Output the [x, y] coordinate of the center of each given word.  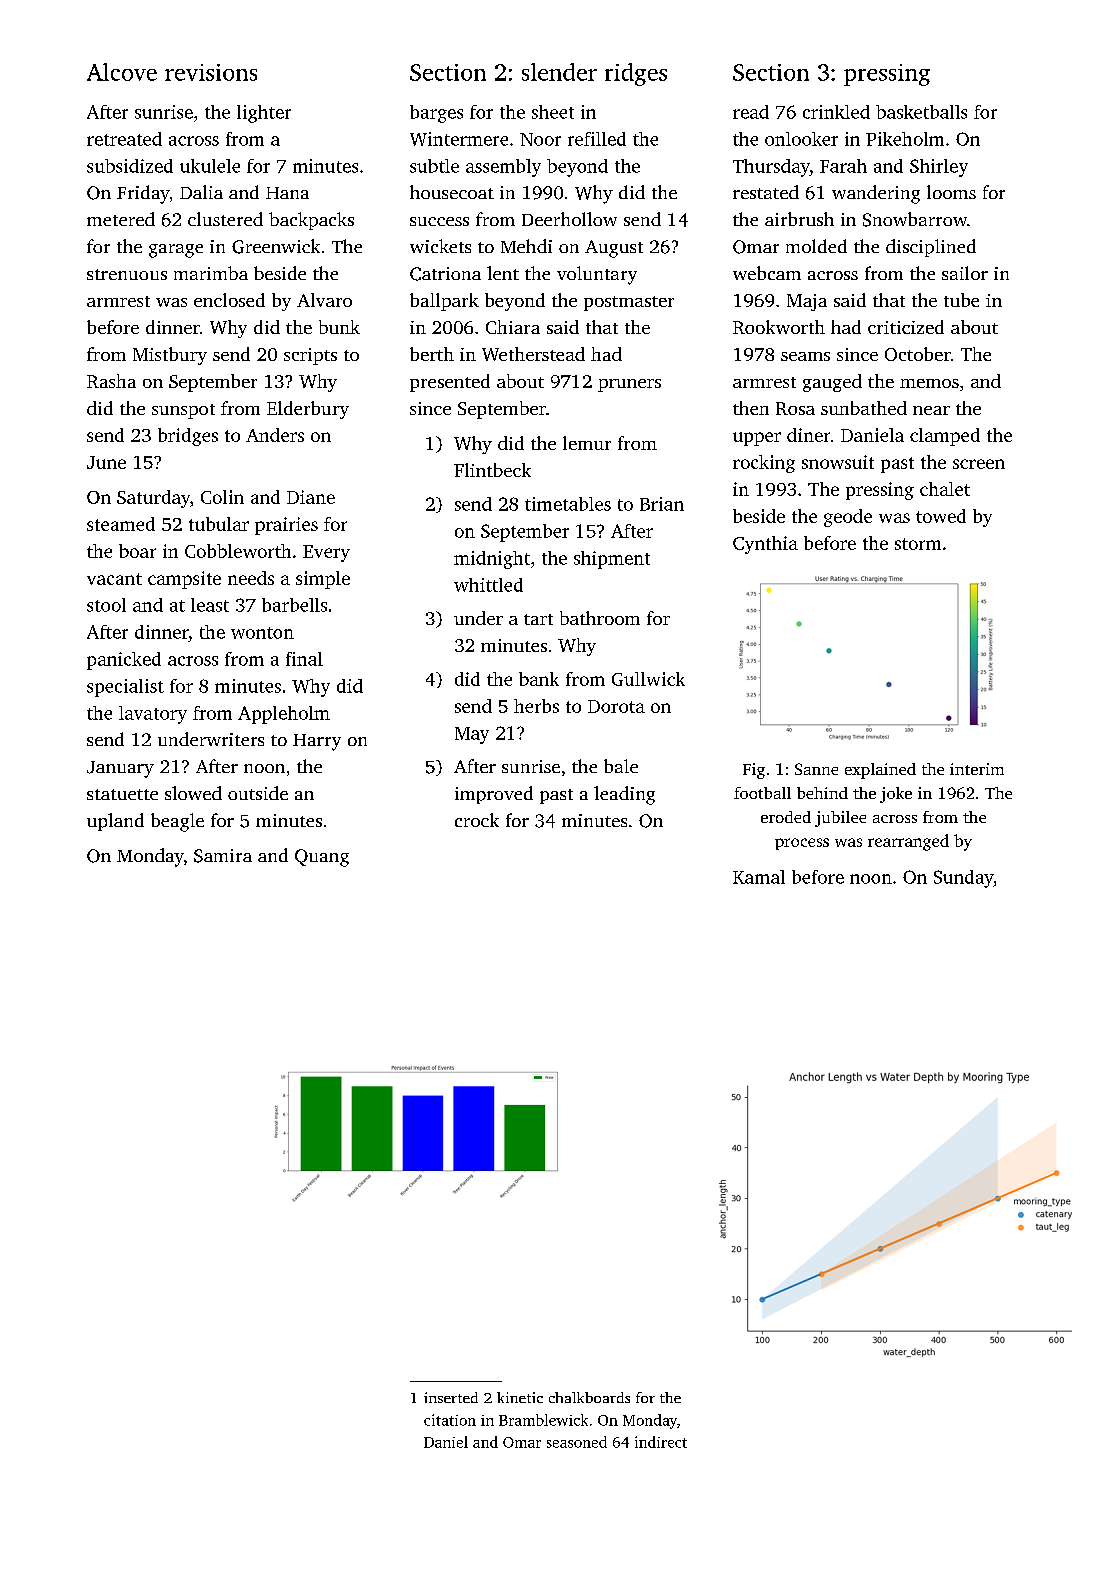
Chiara [513, 327]
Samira [223, 856]
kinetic [520, 1397]
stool [106, 605]
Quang [322, 858]
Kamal [759, 877]
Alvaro [324, 300]
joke [896, 795]
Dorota [616, 706]
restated [766, 192]
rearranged [908, 842]
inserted [451, 1397]
